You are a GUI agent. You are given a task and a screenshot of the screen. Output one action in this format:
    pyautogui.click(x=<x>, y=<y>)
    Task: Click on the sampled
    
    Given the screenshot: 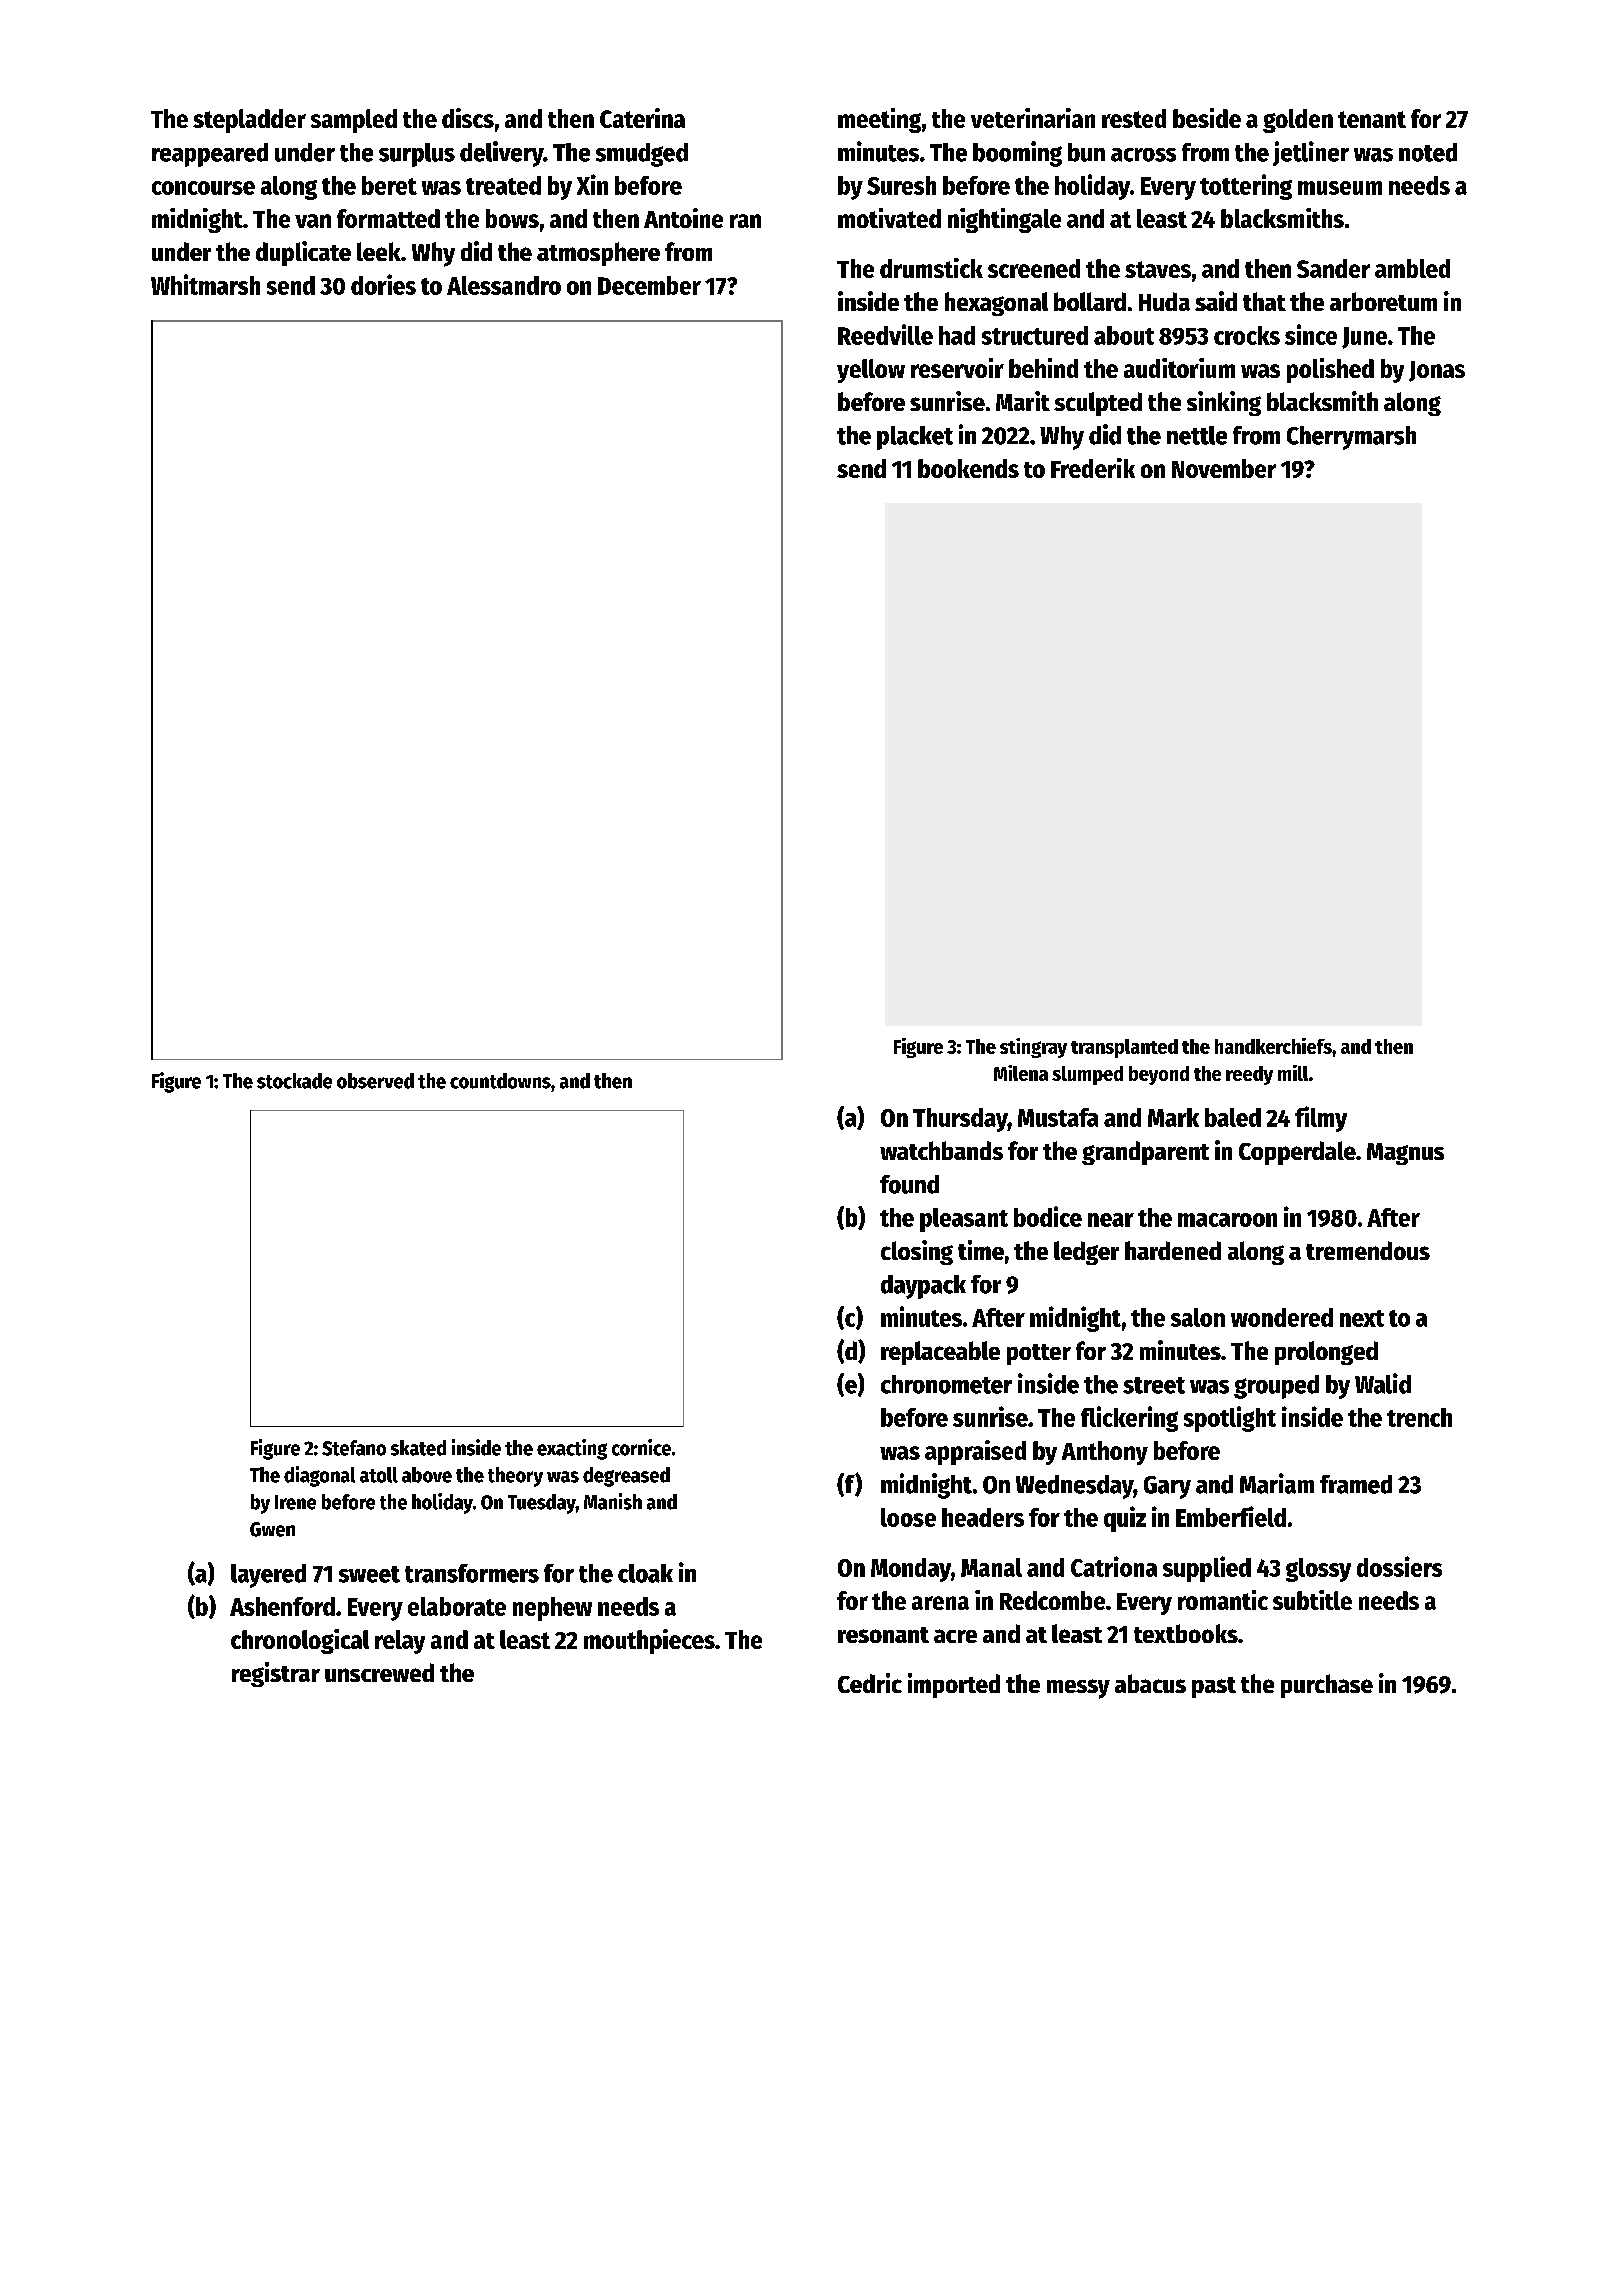 What is the action you would take?
    pyautogui.click(x=354, y=121)
